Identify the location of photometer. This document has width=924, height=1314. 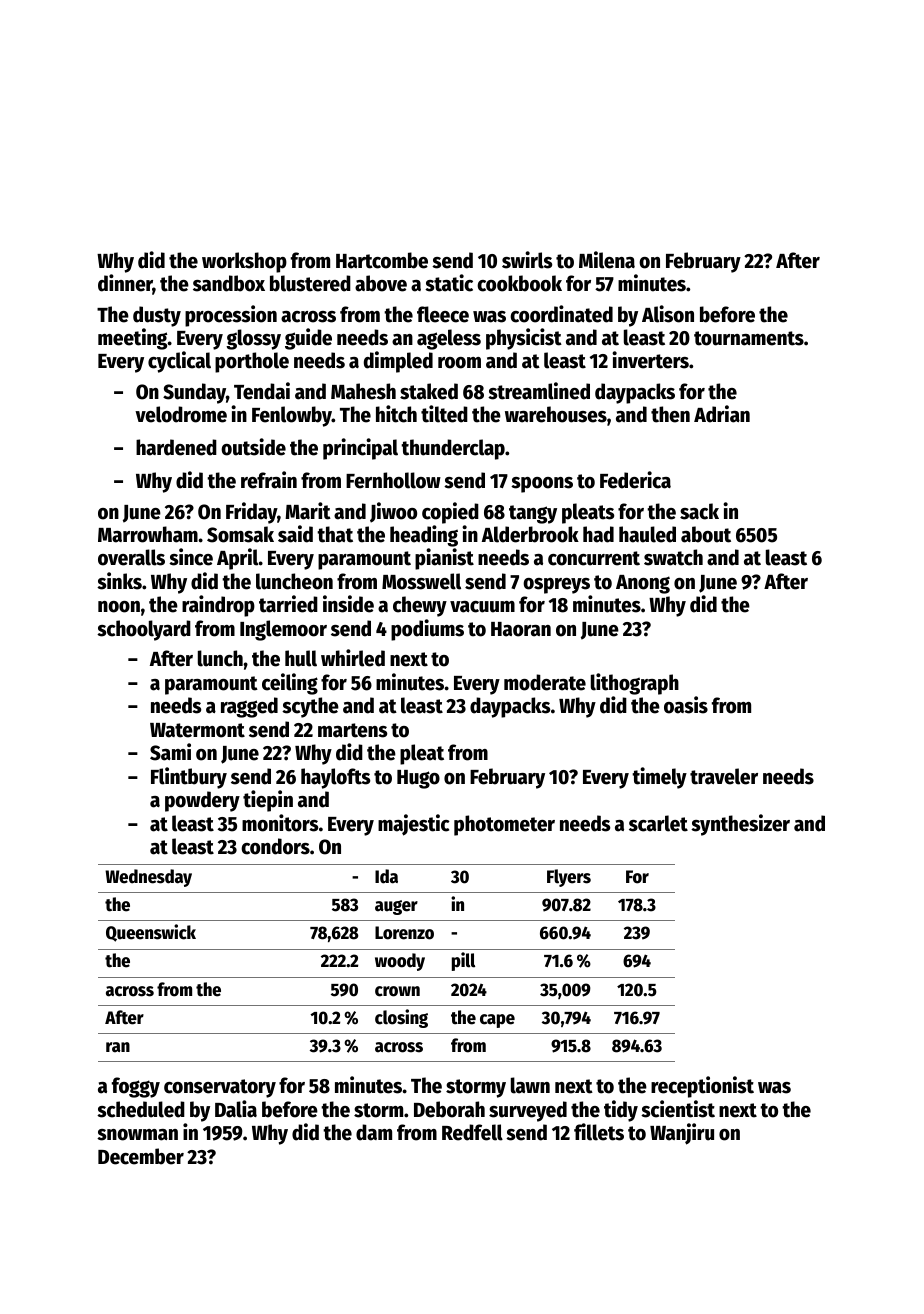
(504, 825).
